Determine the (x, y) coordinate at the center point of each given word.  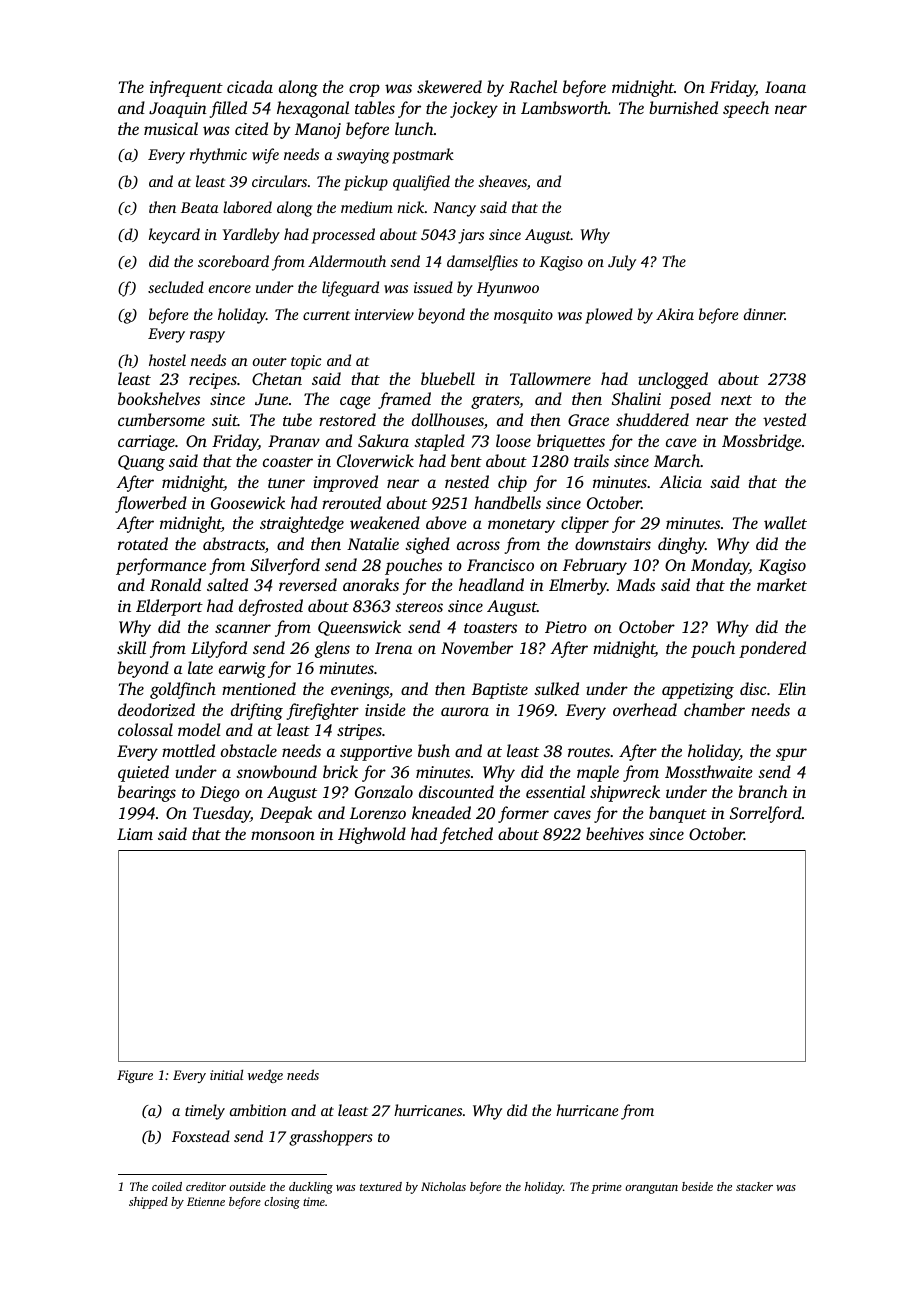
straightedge (302, 524)
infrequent (186, 88)
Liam (135, 834)
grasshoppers (331, 1138)
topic (306, 362)
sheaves (502, 181)
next (736, 400)
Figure (135, 1076)
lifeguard (350, 289)
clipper (585, 524)
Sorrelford (766, 814)
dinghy (681, 545)
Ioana (785, 87)
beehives (615, 833)
